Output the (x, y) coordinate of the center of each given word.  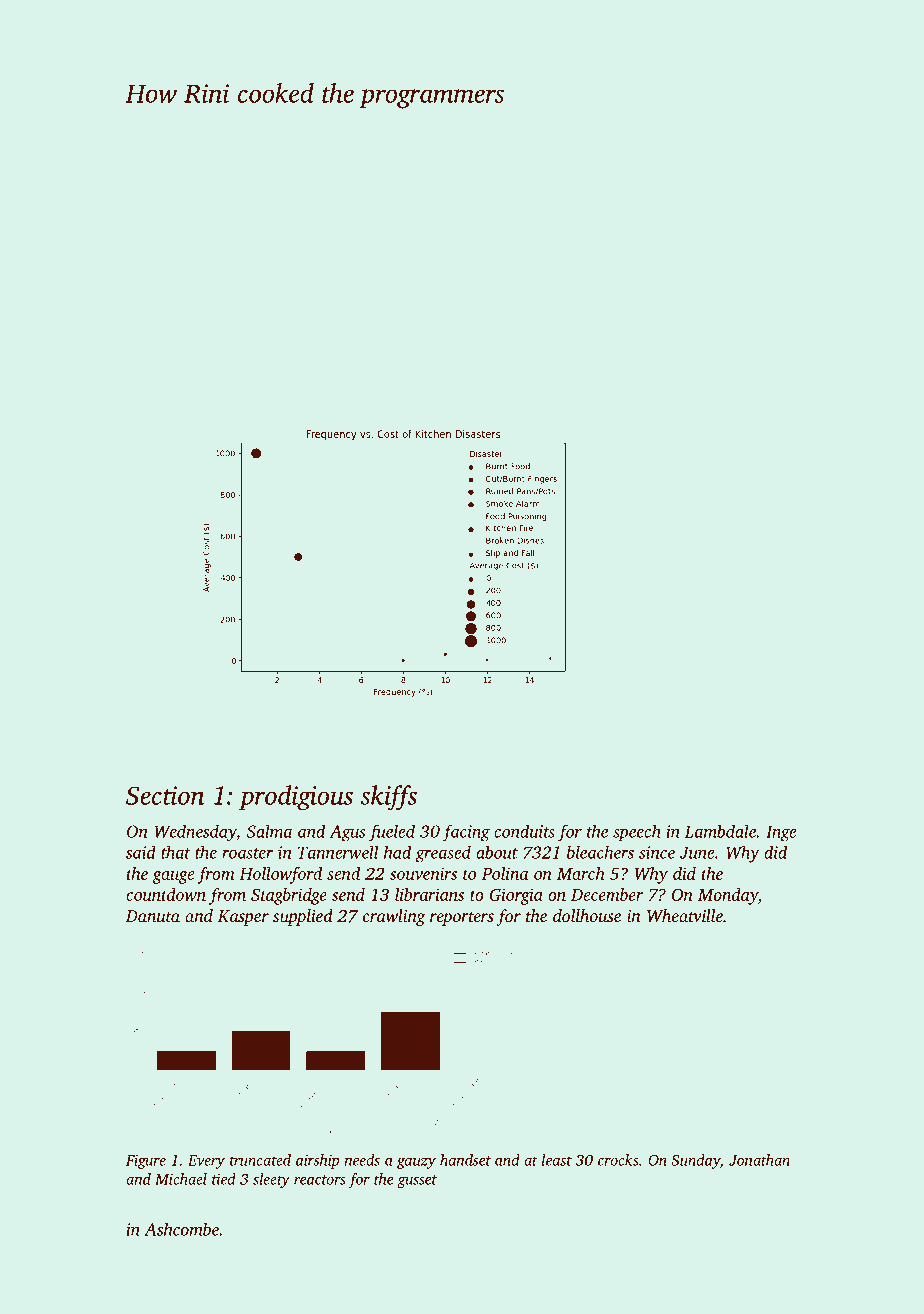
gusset (417, 1181)
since (657, 852)
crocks (618, 1160)
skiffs (389, 798)
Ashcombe (181, 1229)
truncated (260, 1160)
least (557, 1160)
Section (165, 795)
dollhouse (587, 915)
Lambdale (720, 831)
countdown (166, 894)
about (497, 852)
